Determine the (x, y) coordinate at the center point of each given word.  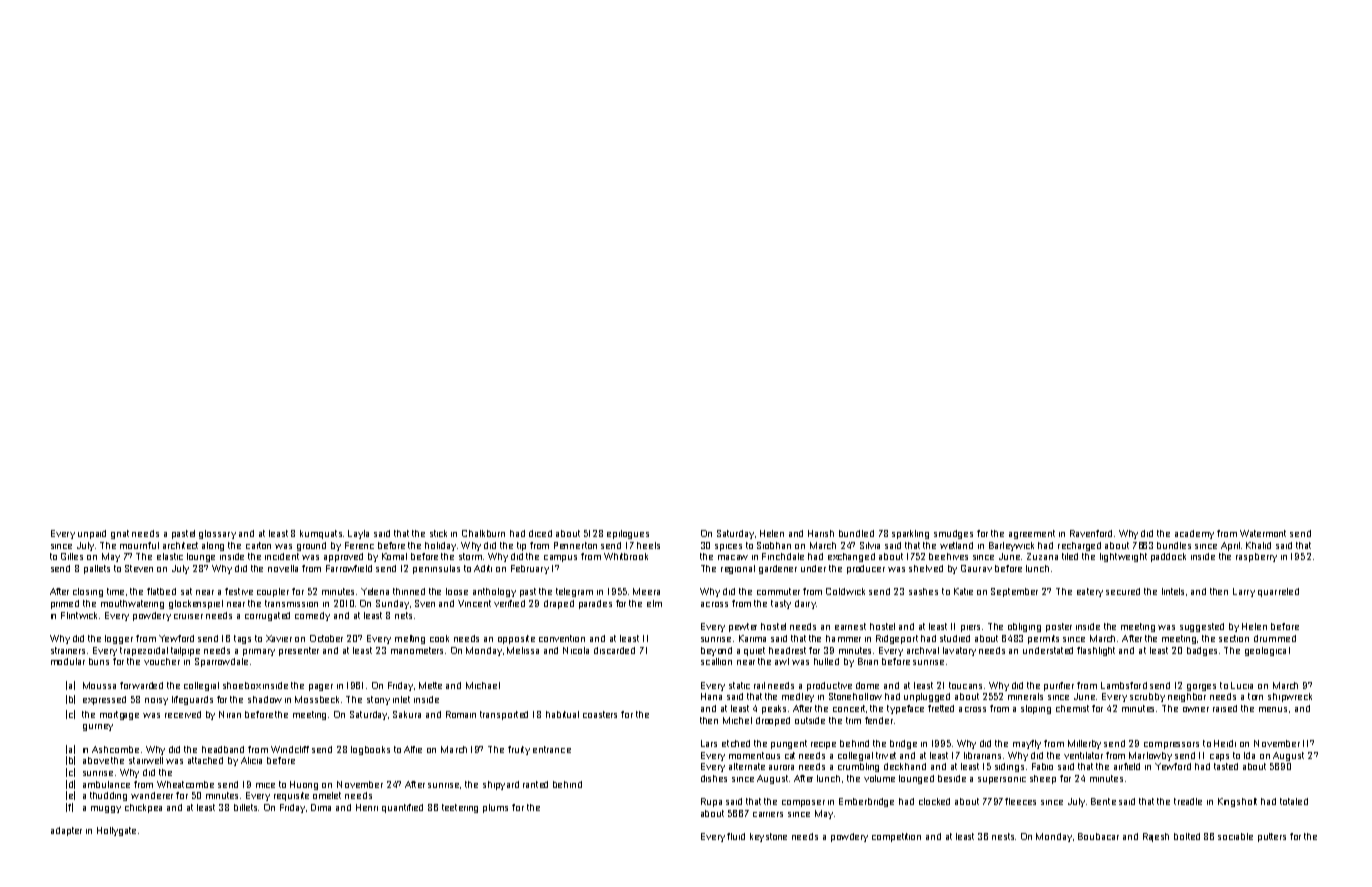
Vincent (474, 603)
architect (180, 545)
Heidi (1225, 743)
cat (790, 755)
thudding (108, 796)
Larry (1244, 592)
